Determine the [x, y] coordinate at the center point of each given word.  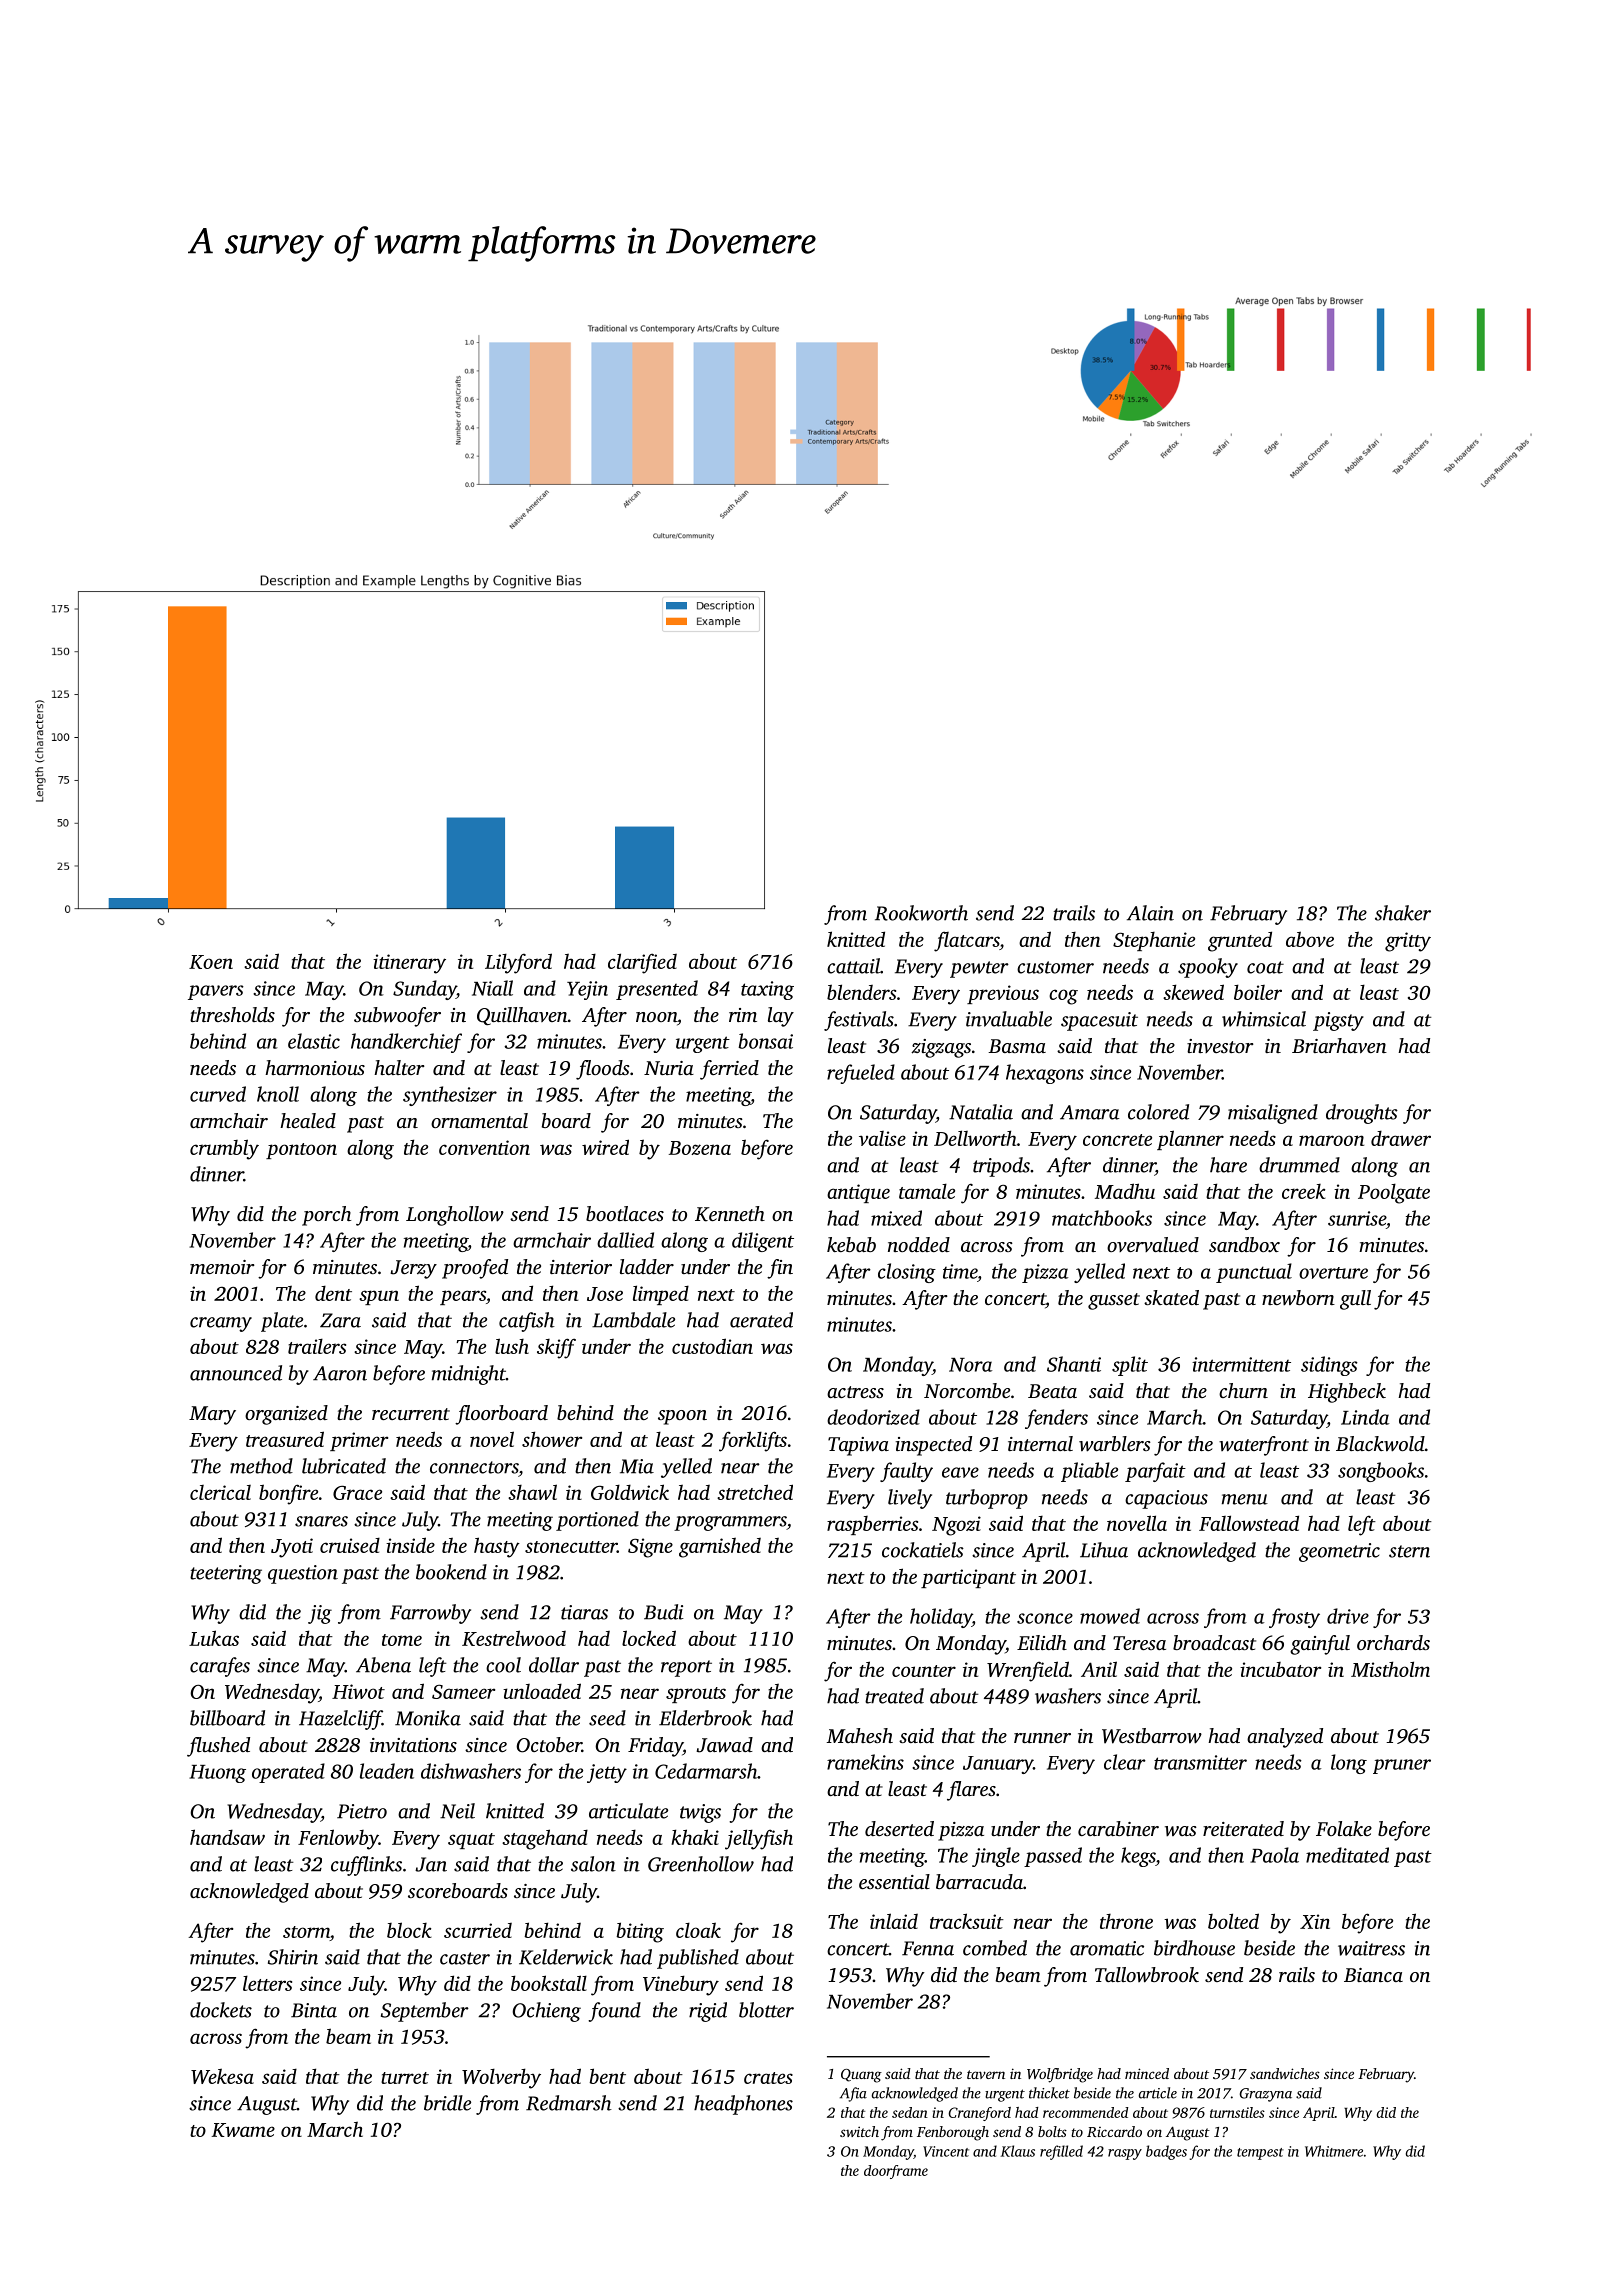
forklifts [753, 1441]
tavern [986, 2074]
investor [1220, 1046]
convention [484, 1147]
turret [405, 2078]
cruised [350, 1545]
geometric [1339, 1552]
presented [657, 990]
